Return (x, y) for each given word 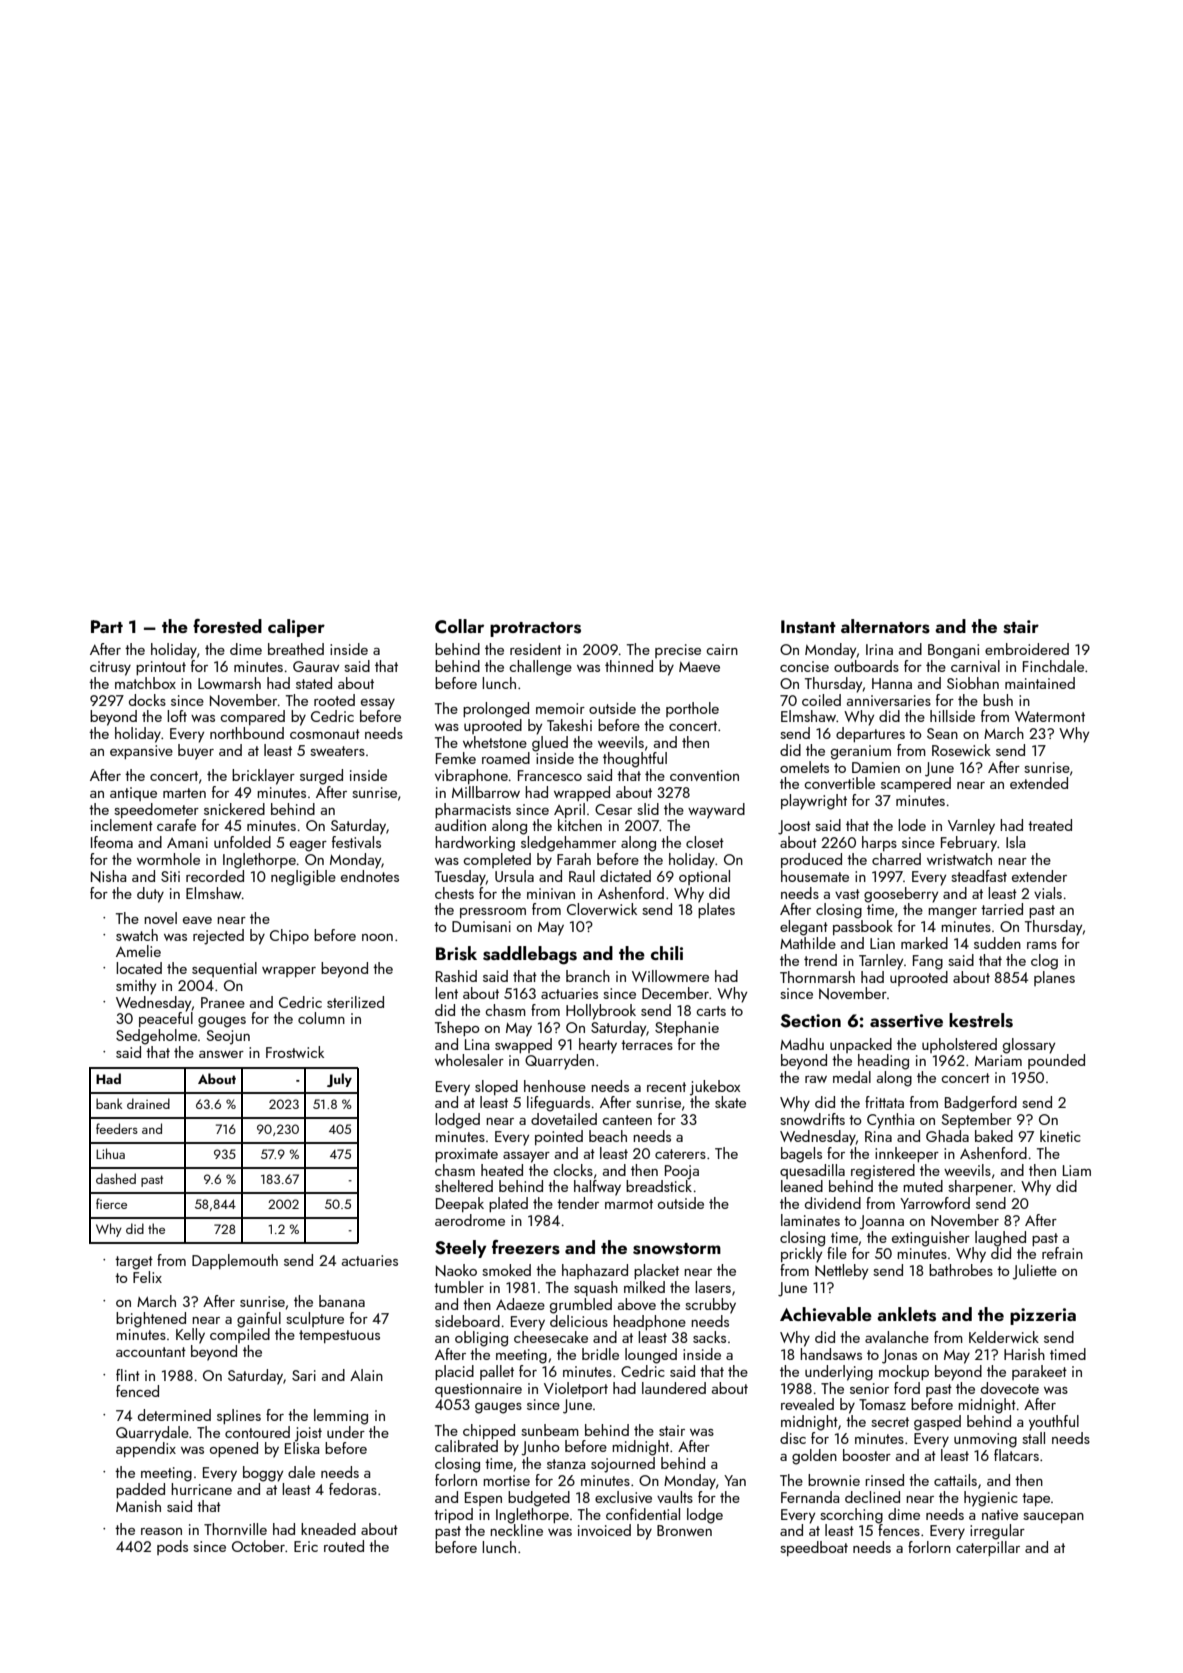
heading (883, 1062)
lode (912, 825)
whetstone (495, 742)
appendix (146, 1449)
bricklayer (263, 777)
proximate (466, 1155)
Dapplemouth (235, 1261)
